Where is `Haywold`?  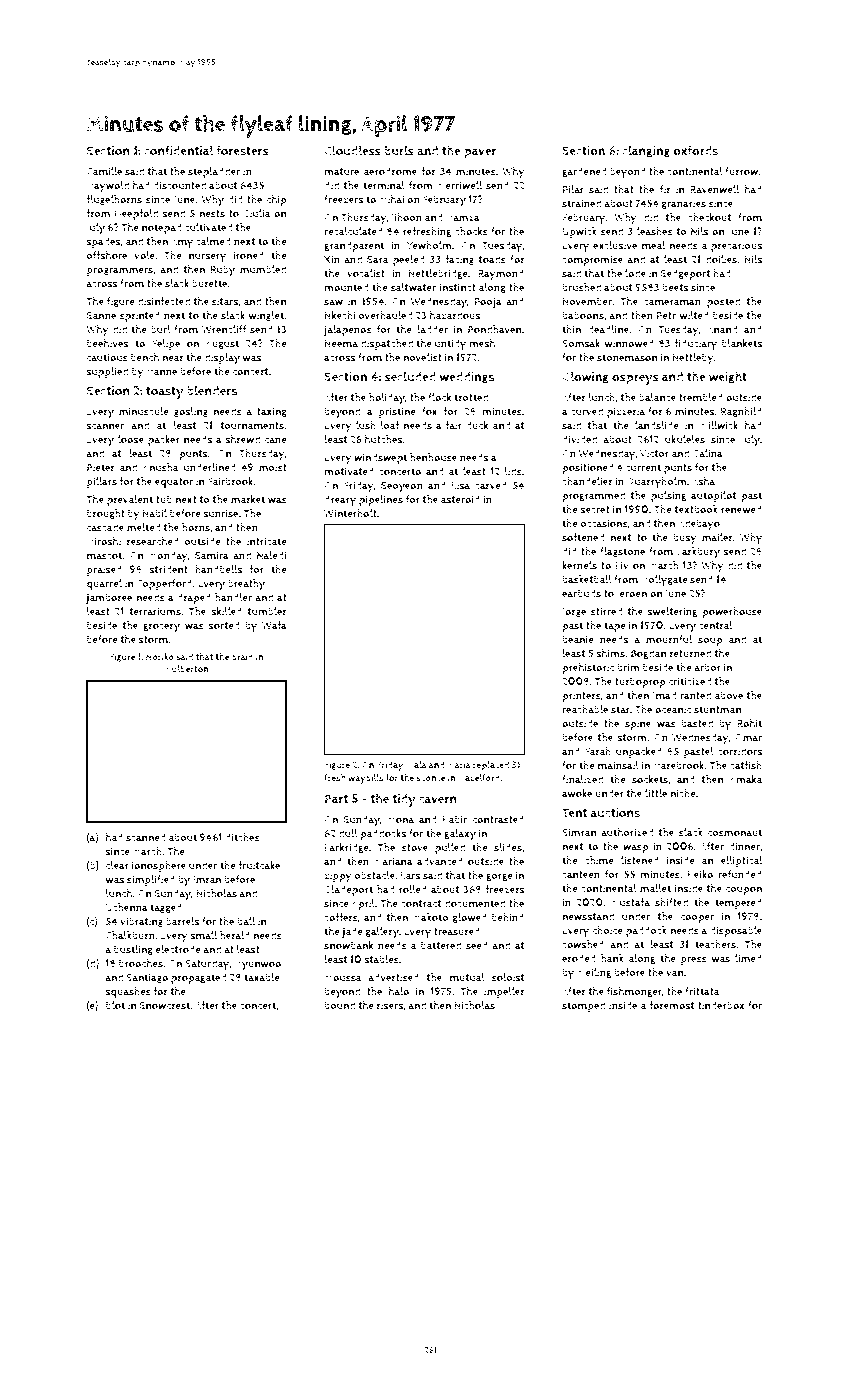 Haywold is located at coordinates (108, 187).
